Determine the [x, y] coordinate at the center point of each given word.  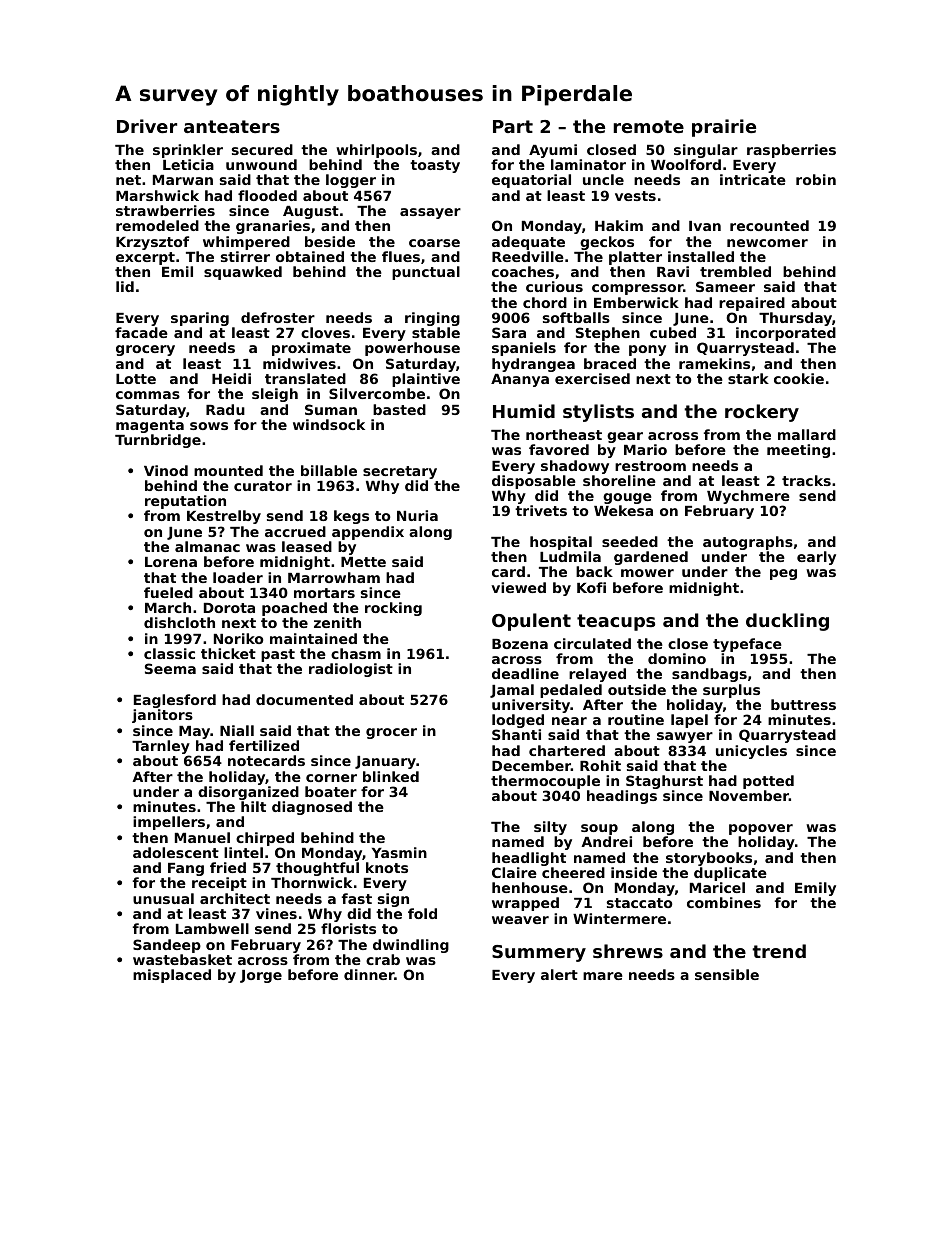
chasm [356, 653]
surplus [731, 691]
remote [648, 126]
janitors [162, 716]
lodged [518, 721]
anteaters [232, 126]
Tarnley [161, 747]
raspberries [791, 151]
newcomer [767, 243]
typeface [747, 645]
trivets [541, 510]
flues [401, 256]
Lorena [171, 562]
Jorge [261, 976]
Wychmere [748, 497]
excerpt [145, 258]
